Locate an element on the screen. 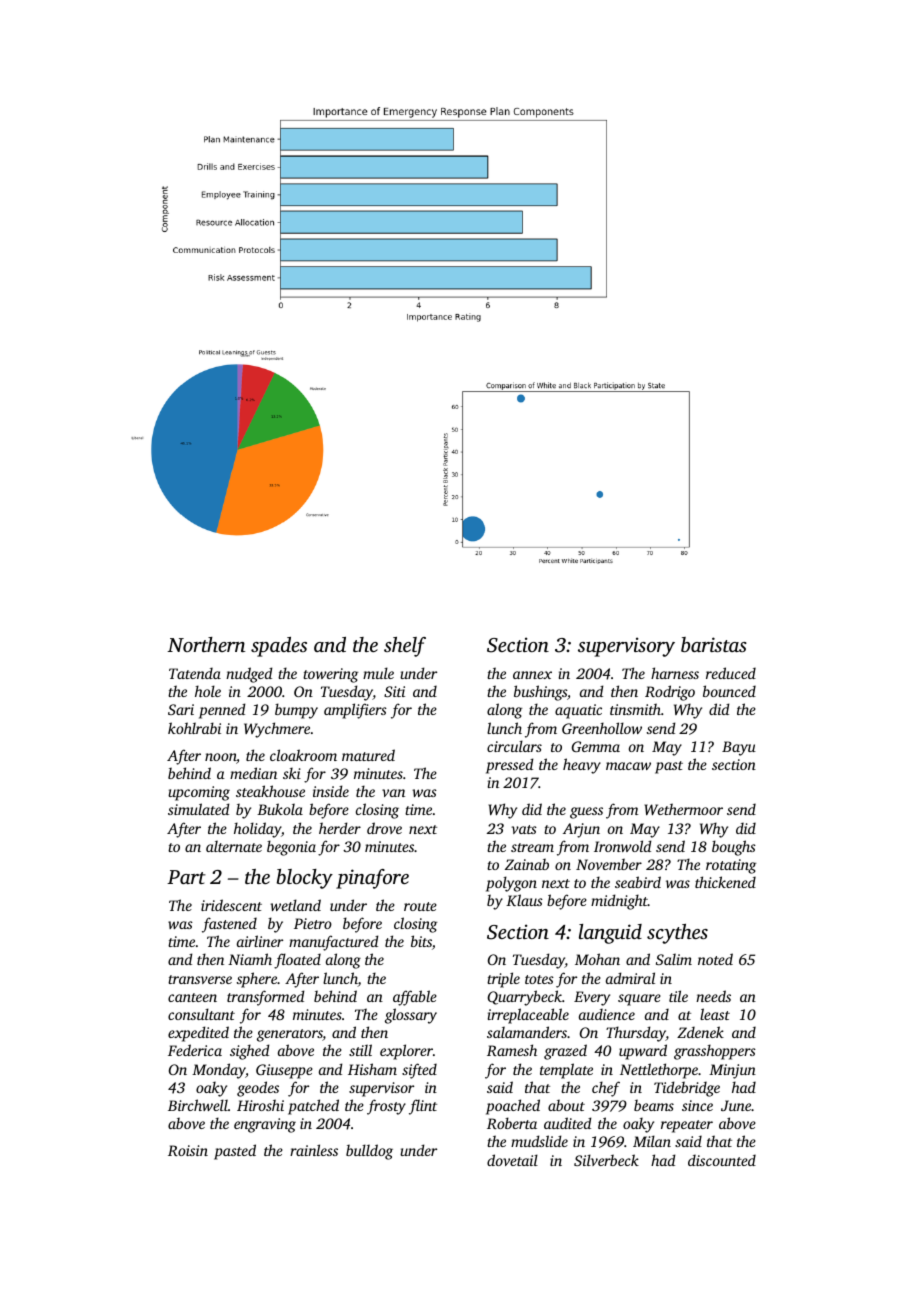 The width and height of the screenshot is (924, 1311). boughs is located at coordinates (734, 848).
